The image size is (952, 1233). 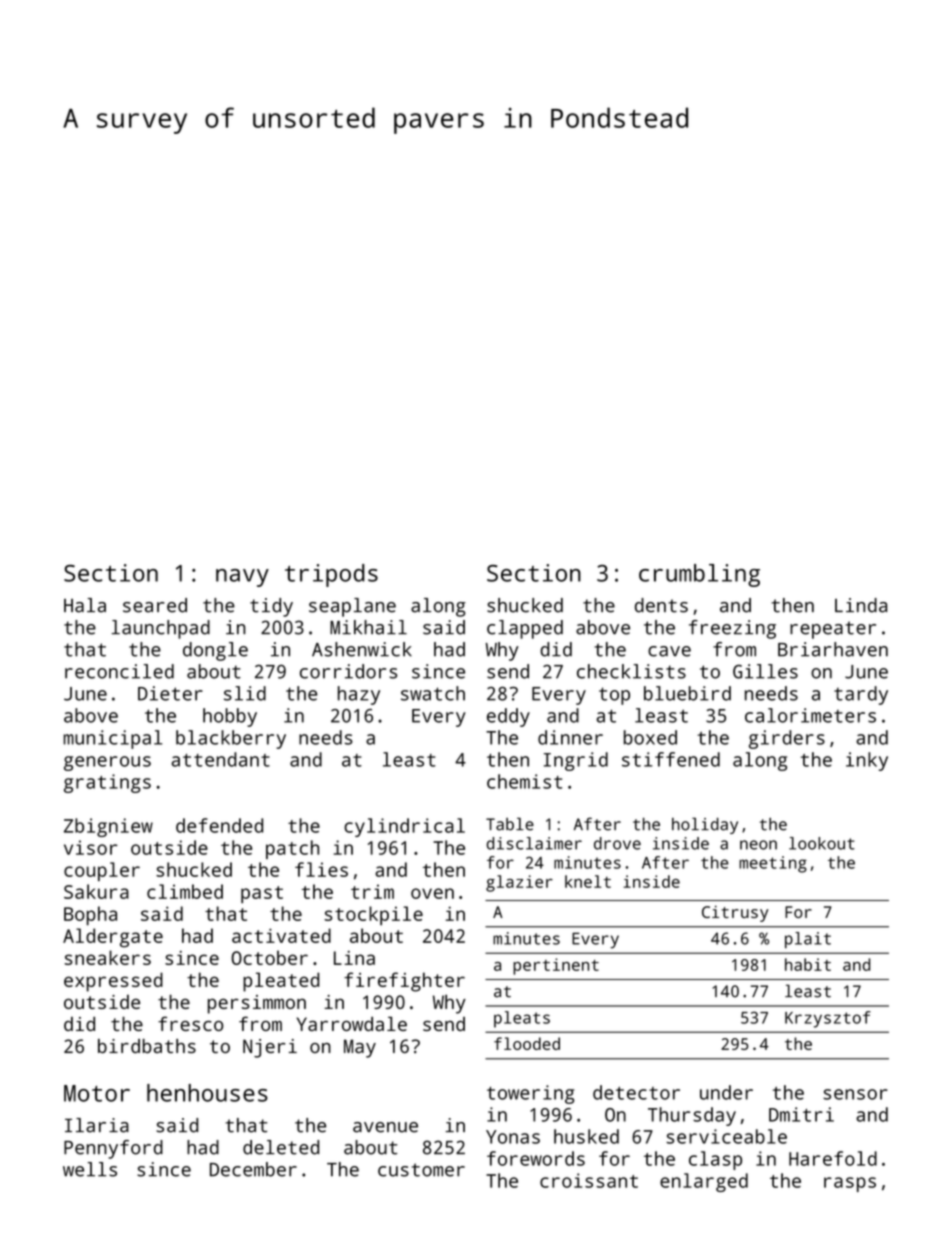 I want to click on wells, so click(x=90, y=1169).
